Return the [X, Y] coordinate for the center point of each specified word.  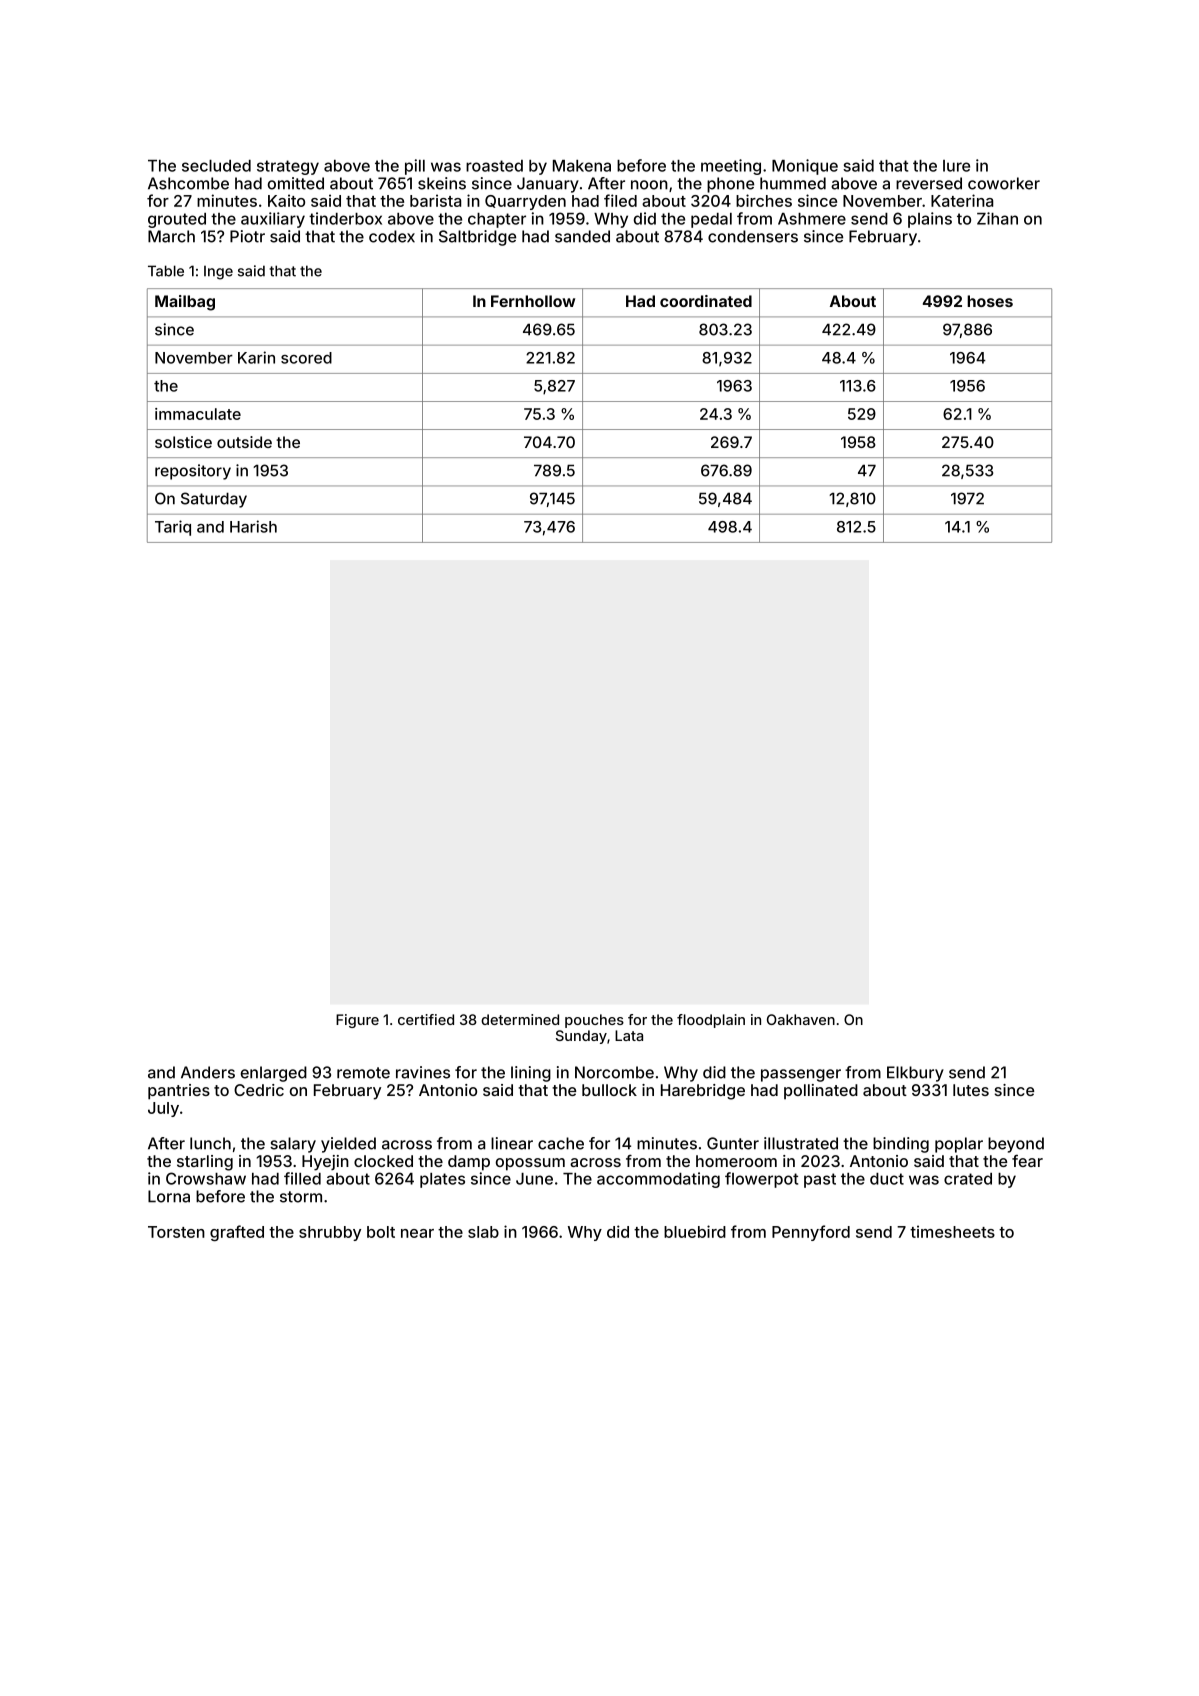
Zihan [997, 218]
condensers [753, 236]
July [163, 1109]
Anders [208, 1072]
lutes [971, 1090]
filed [620, 200]
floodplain [711, 1021]
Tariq [173, 528]
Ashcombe [188, 183]
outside [244, 442]
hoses [990, 301]
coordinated [706, 301]
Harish [253, 526]
